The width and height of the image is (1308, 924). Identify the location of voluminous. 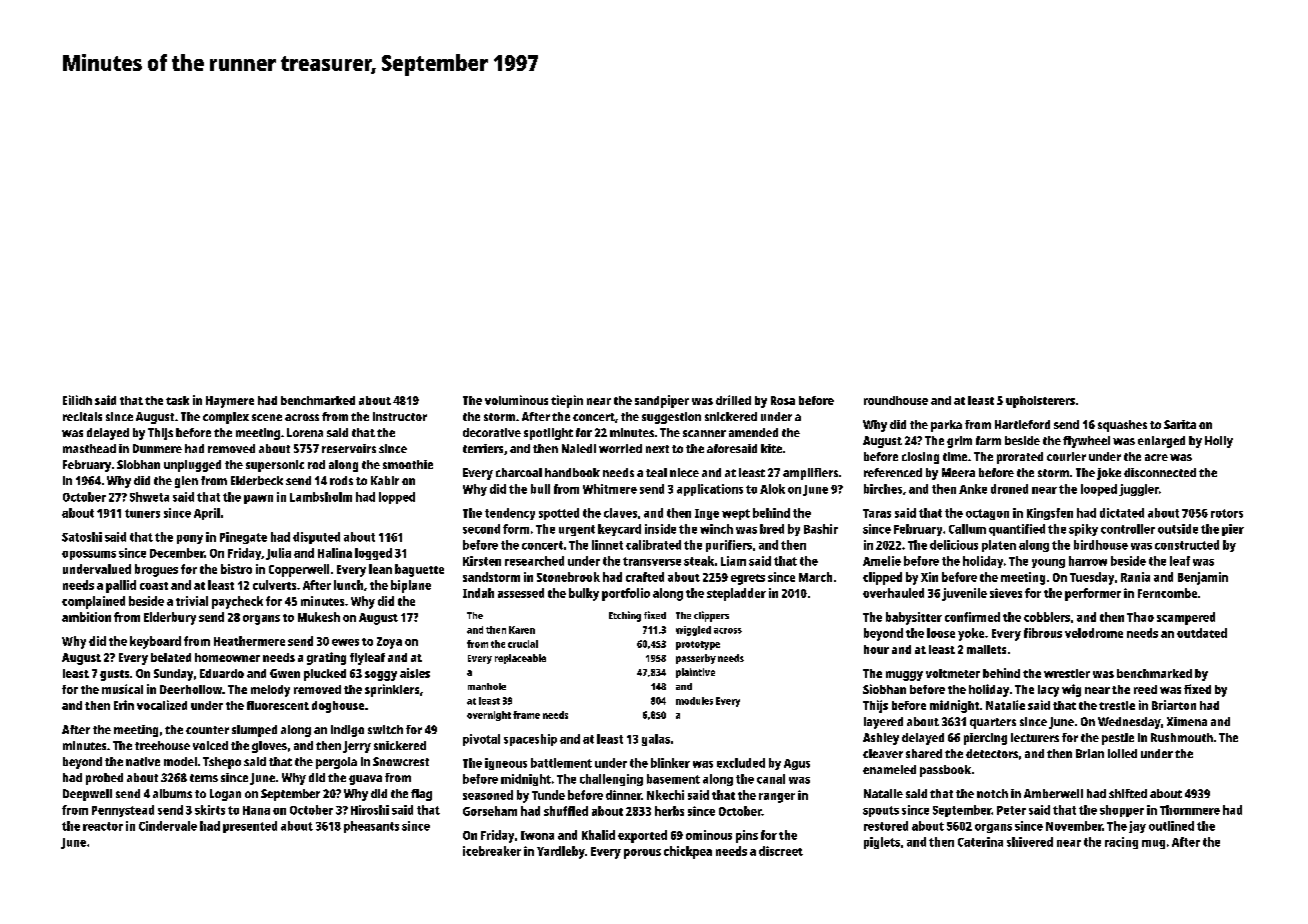
(516, 400).
